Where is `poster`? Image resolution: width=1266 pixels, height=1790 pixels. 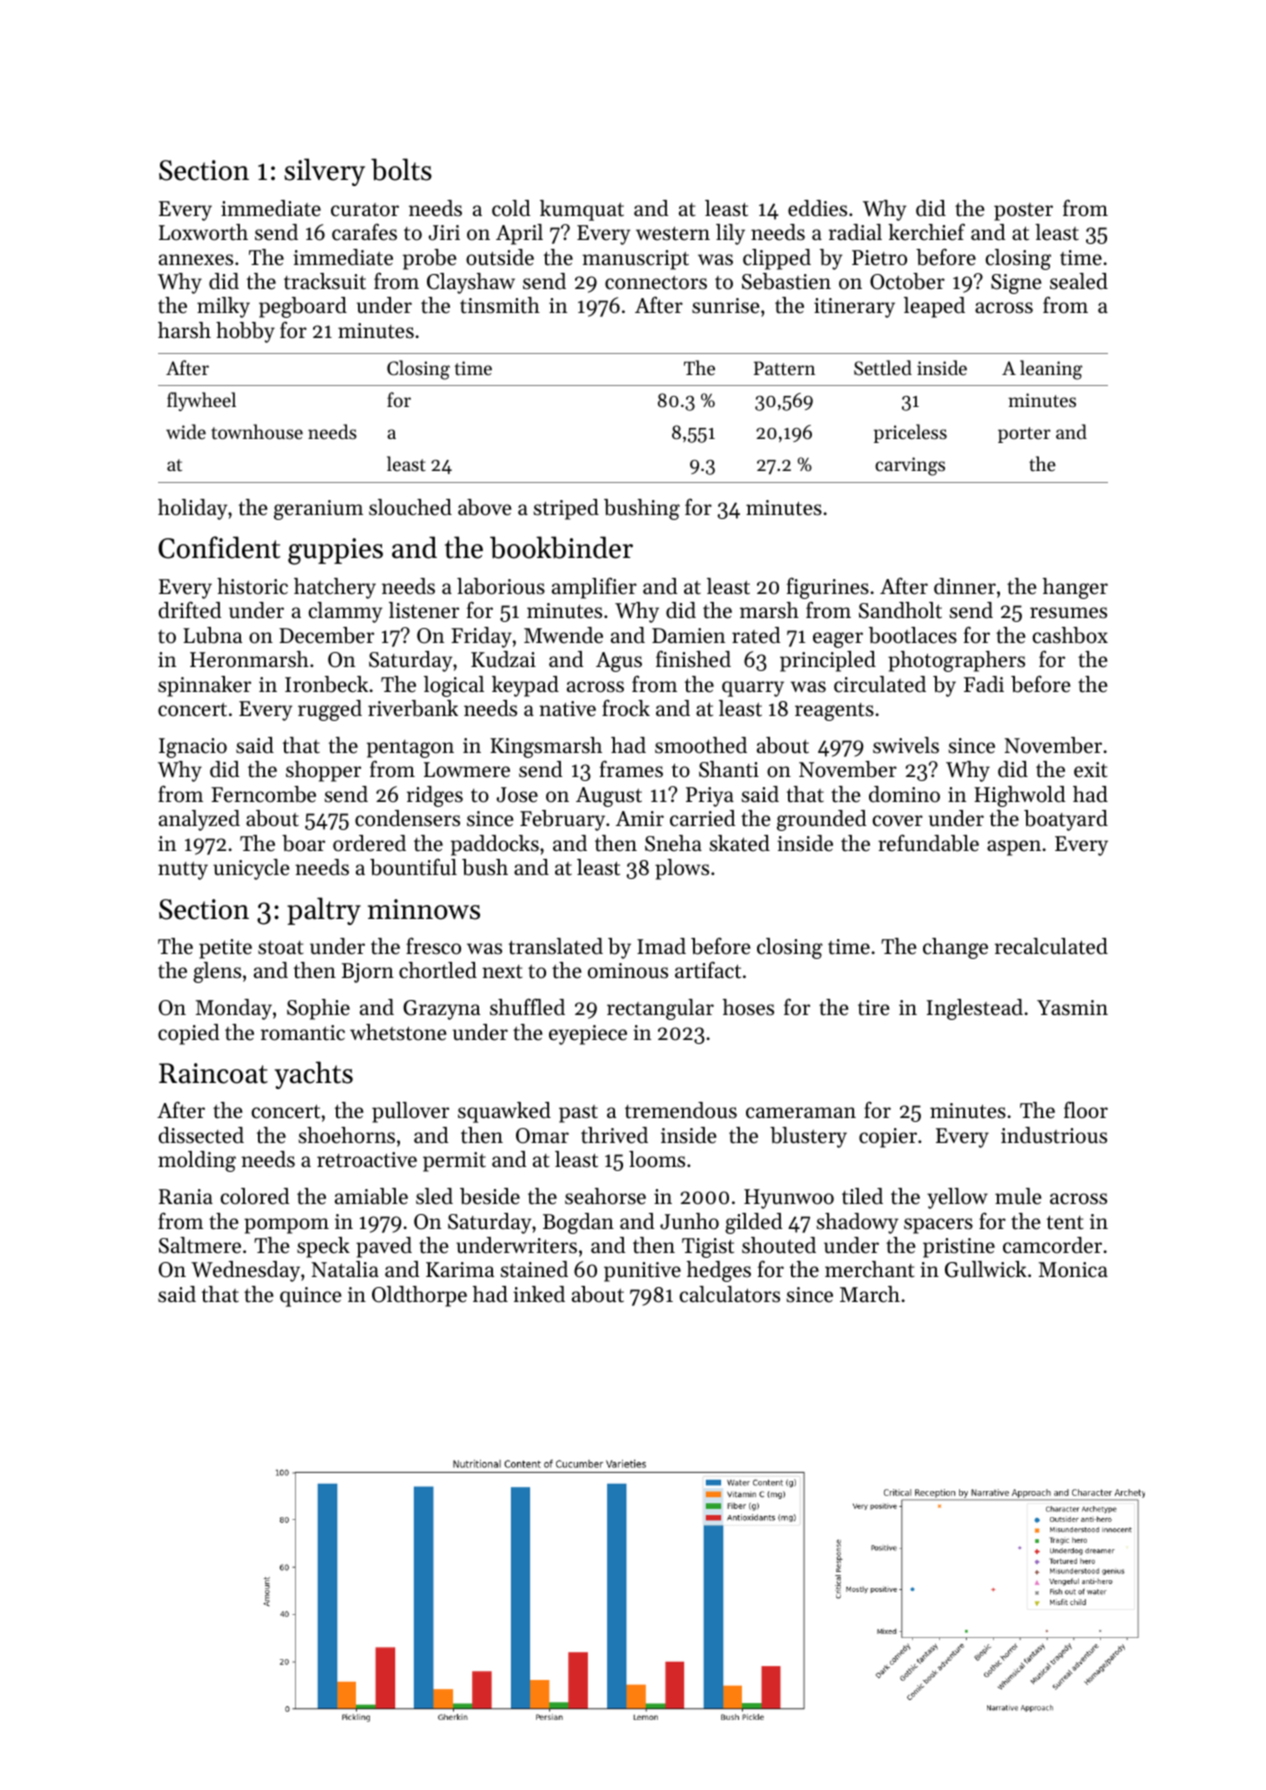 poster is located at coordinates (1023, 212).
